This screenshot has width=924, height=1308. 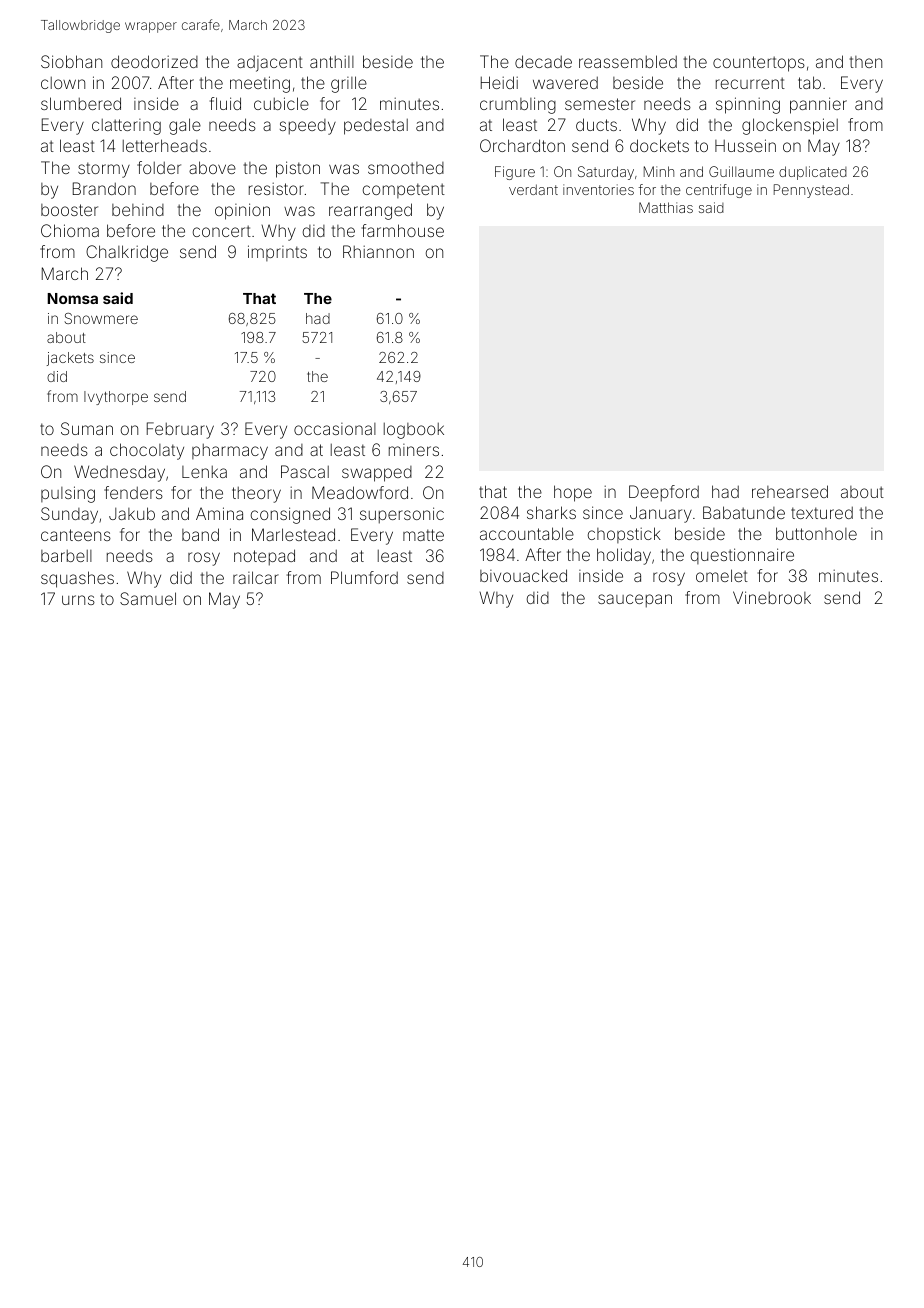 I want to click on grille, so click(x=349, y=84).
